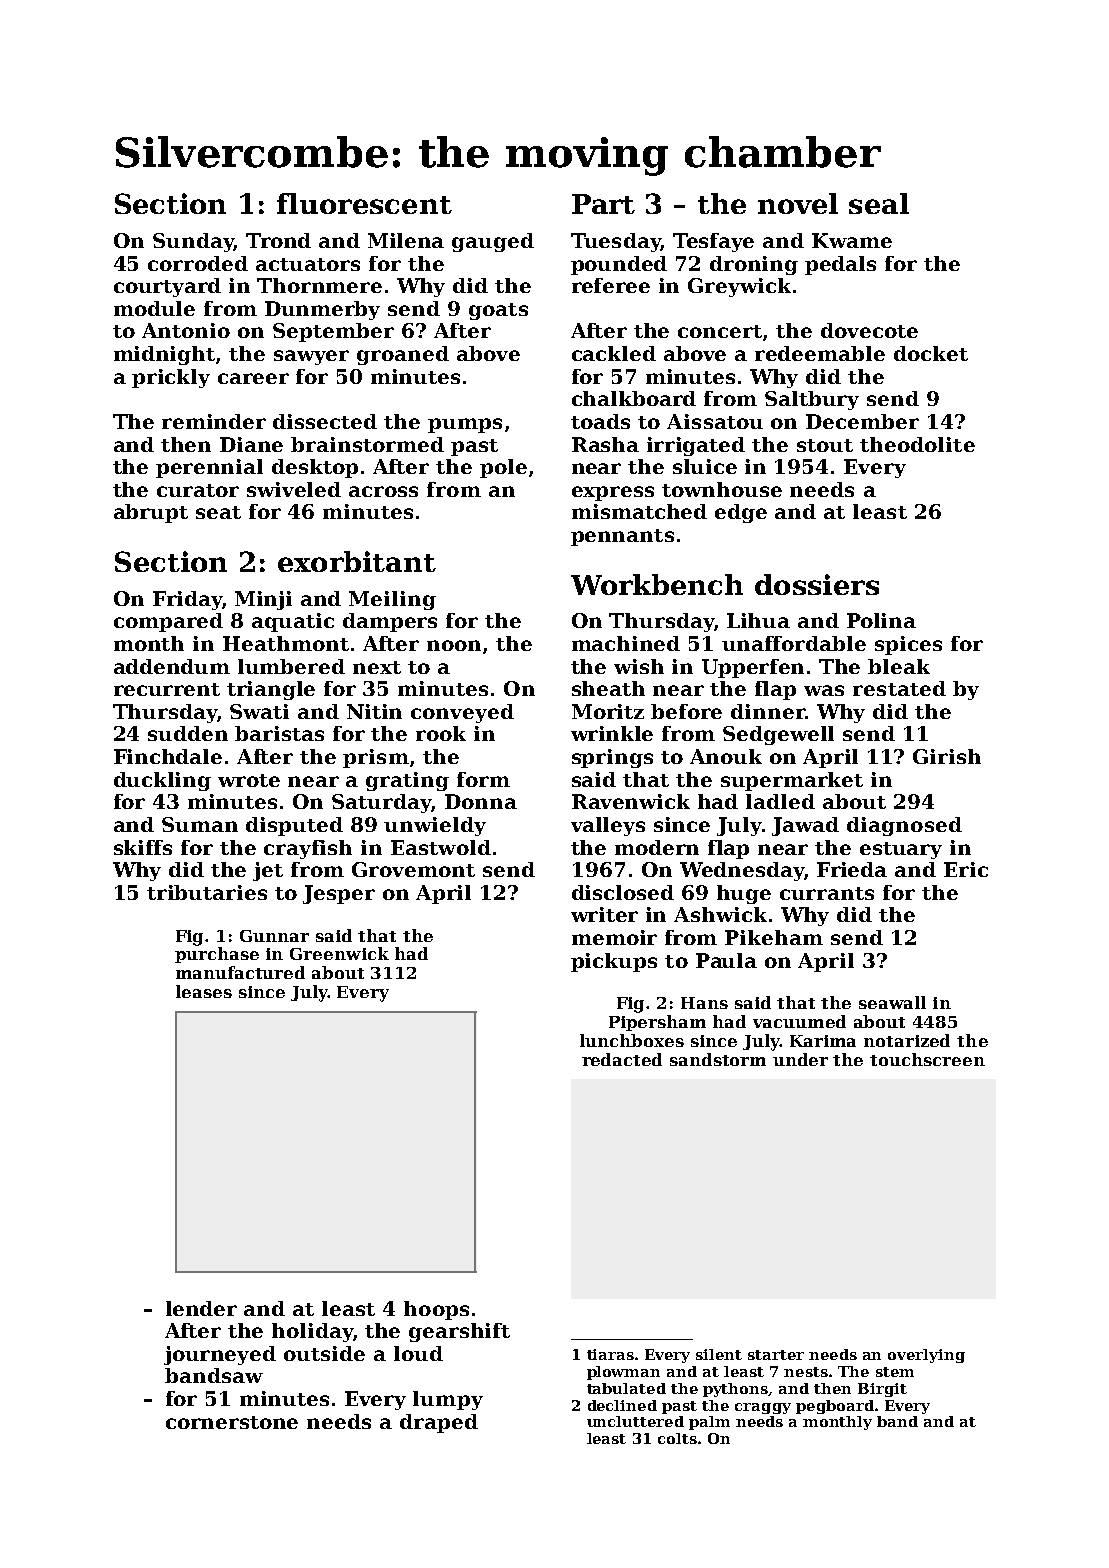 The height and width of the screenshot is (1568, 1109). What do you see at coordinates (187, 600) in the screenshot?
I see `Friday` at bounding box center [187, 600].
